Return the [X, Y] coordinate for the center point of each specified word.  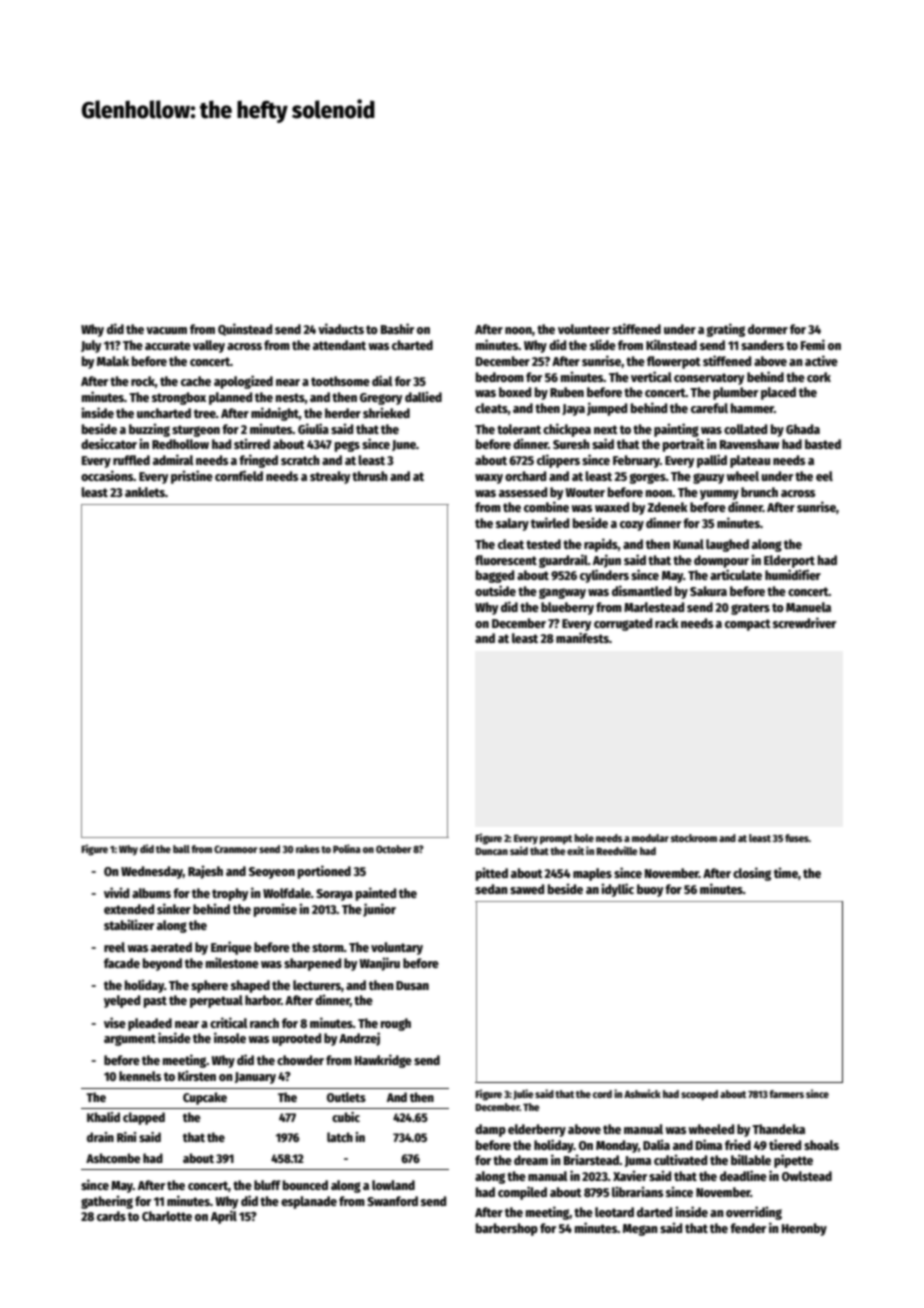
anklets [145, 492]
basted [823, 444]
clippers [558, 461]
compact [748, 625]
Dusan [412, 985]
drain [100, 1137]
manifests [582, 637]
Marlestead [654, 607]
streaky [330, 477]
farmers [786, 1094]
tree [205, 413]
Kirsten [197, 1075]
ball [181, 849]
